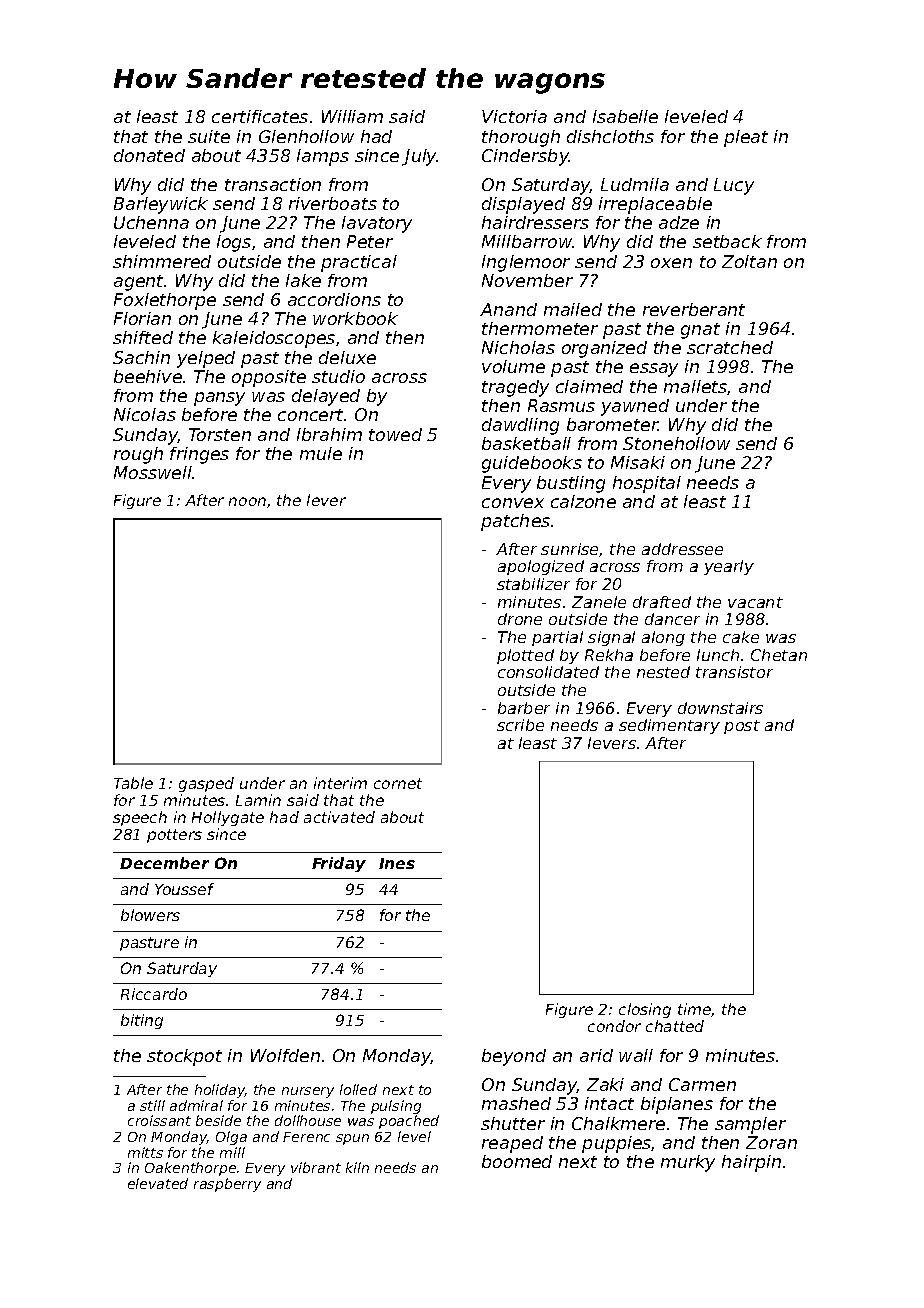 Image resolution: width=924 pixels, height=1308 pixels. I want to click on gasped, so click(206, 784).
